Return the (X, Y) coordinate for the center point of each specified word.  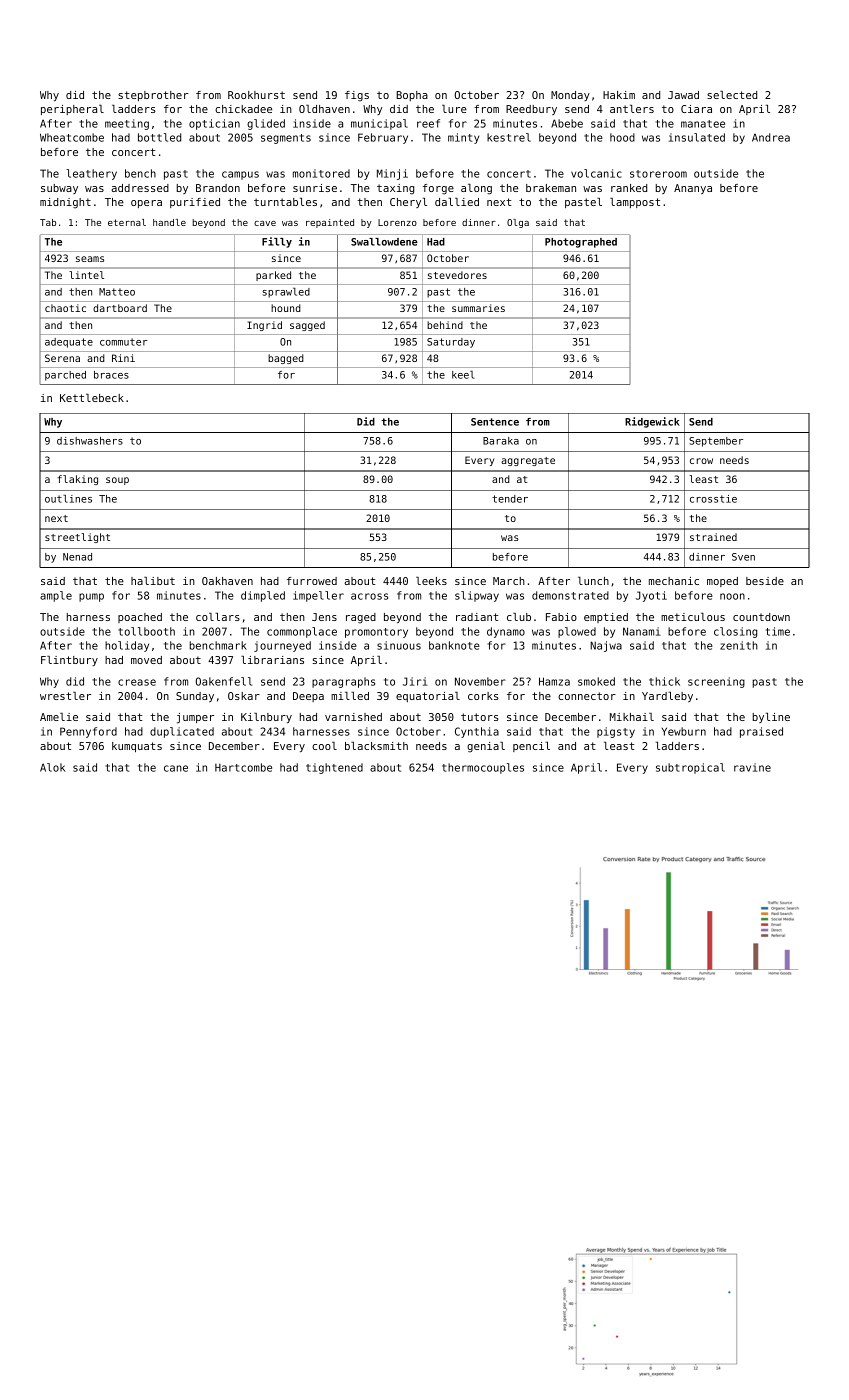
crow (701, 461)
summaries (478, 308)
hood (622, 137)
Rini (123, 358)
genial (486, 747)
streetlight (77, 538)
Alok (52, 767)
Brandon (218, 188)
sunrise (315, 188)
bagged (286, 359)
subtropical (690, 768)
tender (510, 499)
